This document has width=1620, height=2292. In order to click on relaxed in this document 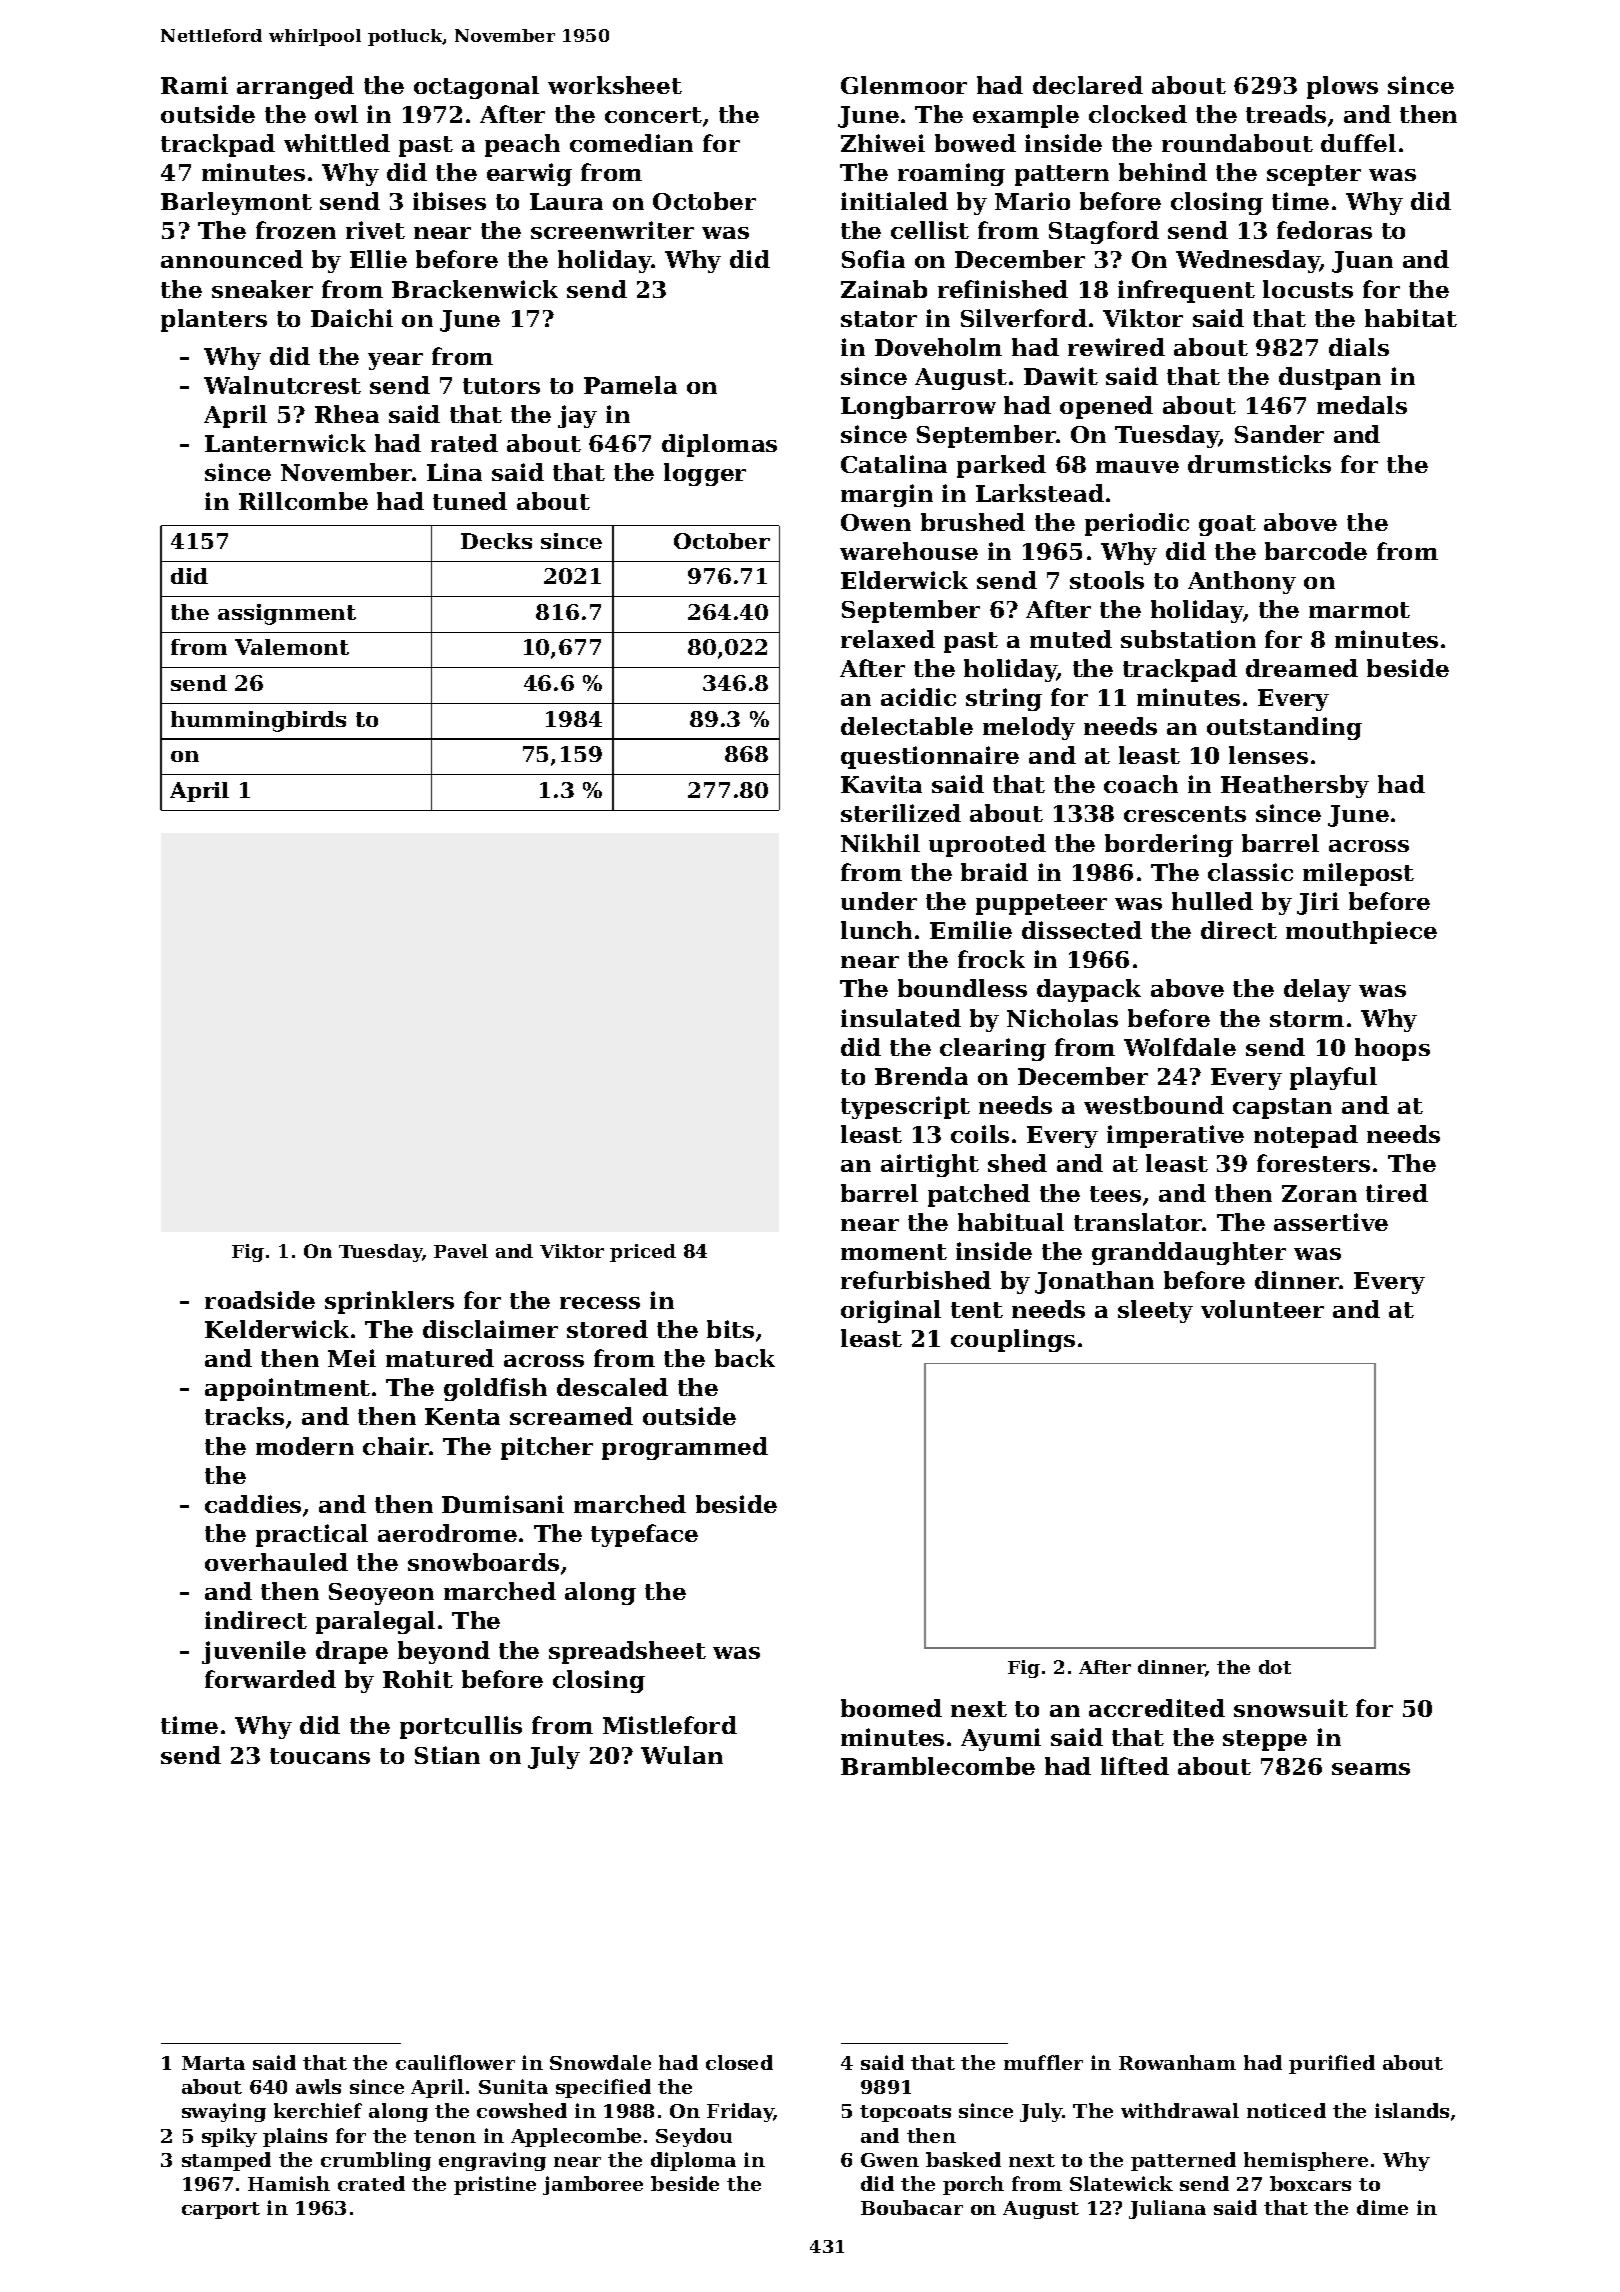, I will do `click(888, 639)`.
